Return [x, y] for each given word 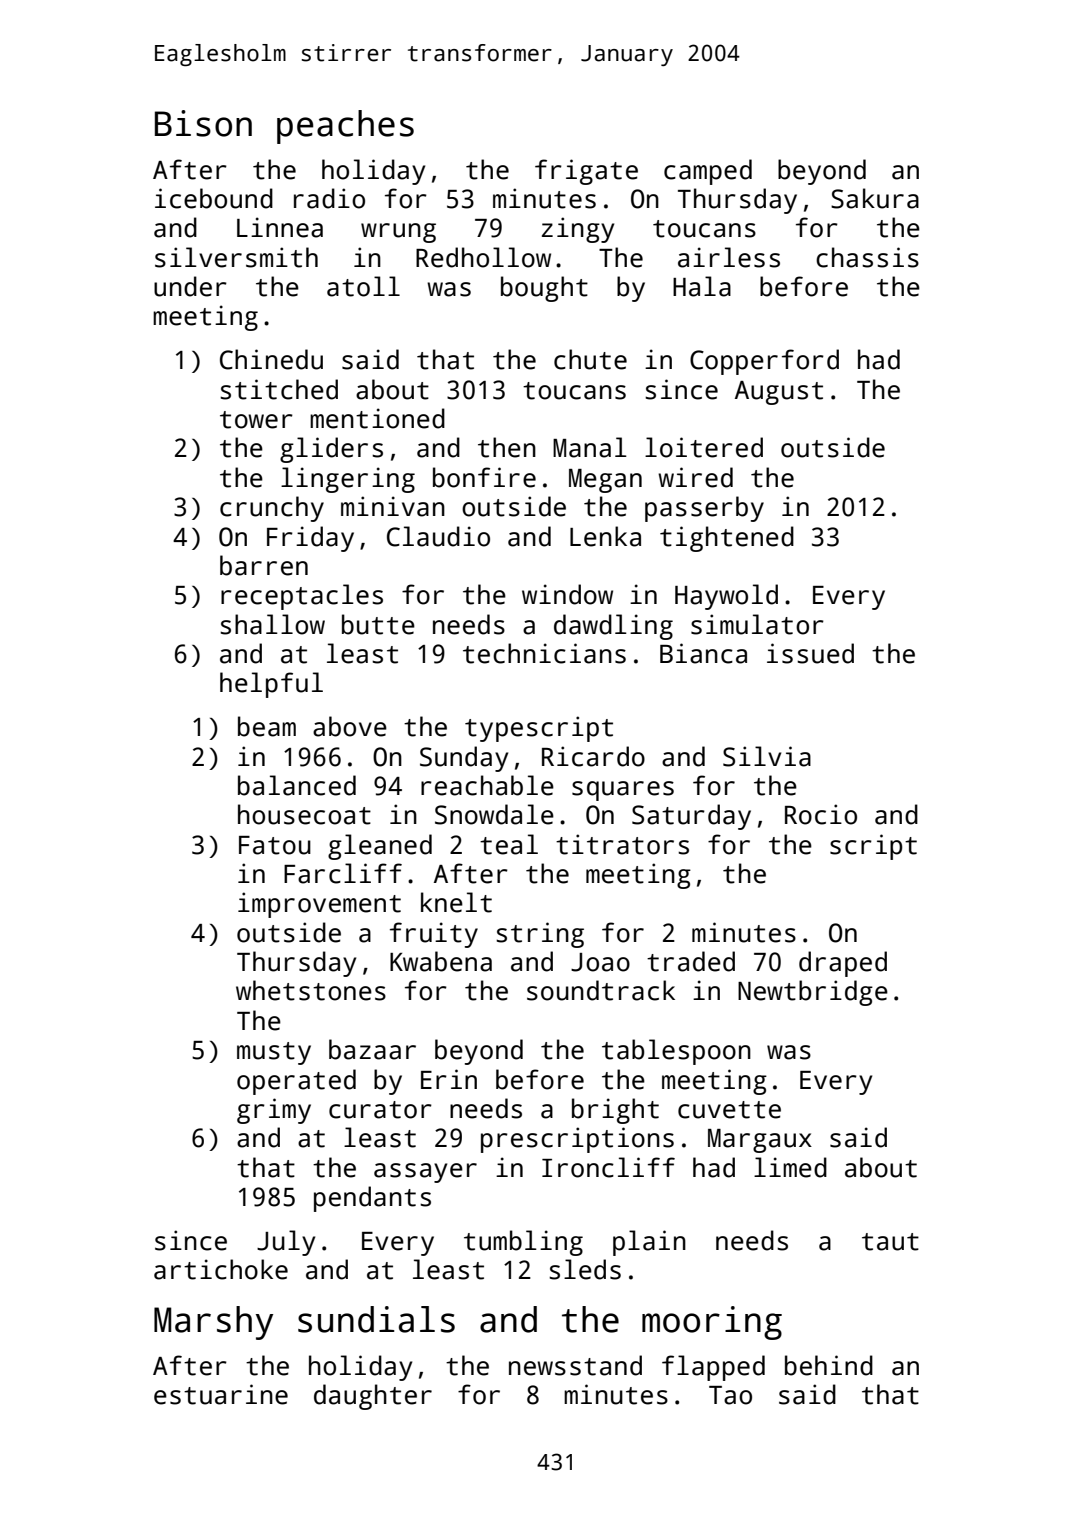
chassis [867, 257]
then [507, 447]
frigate [586, 172]
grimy [274, 1111]
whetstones [311, 990]
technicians [544, 653]
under [190, 286]
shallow [272, 624]
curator [380, 1110]
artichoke [221, 1269]
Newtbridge [813, 993]
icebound [214, 198]
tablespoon [676, 1052]
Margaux [760, 1141]
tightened [727, 539]
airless [729, 257]
